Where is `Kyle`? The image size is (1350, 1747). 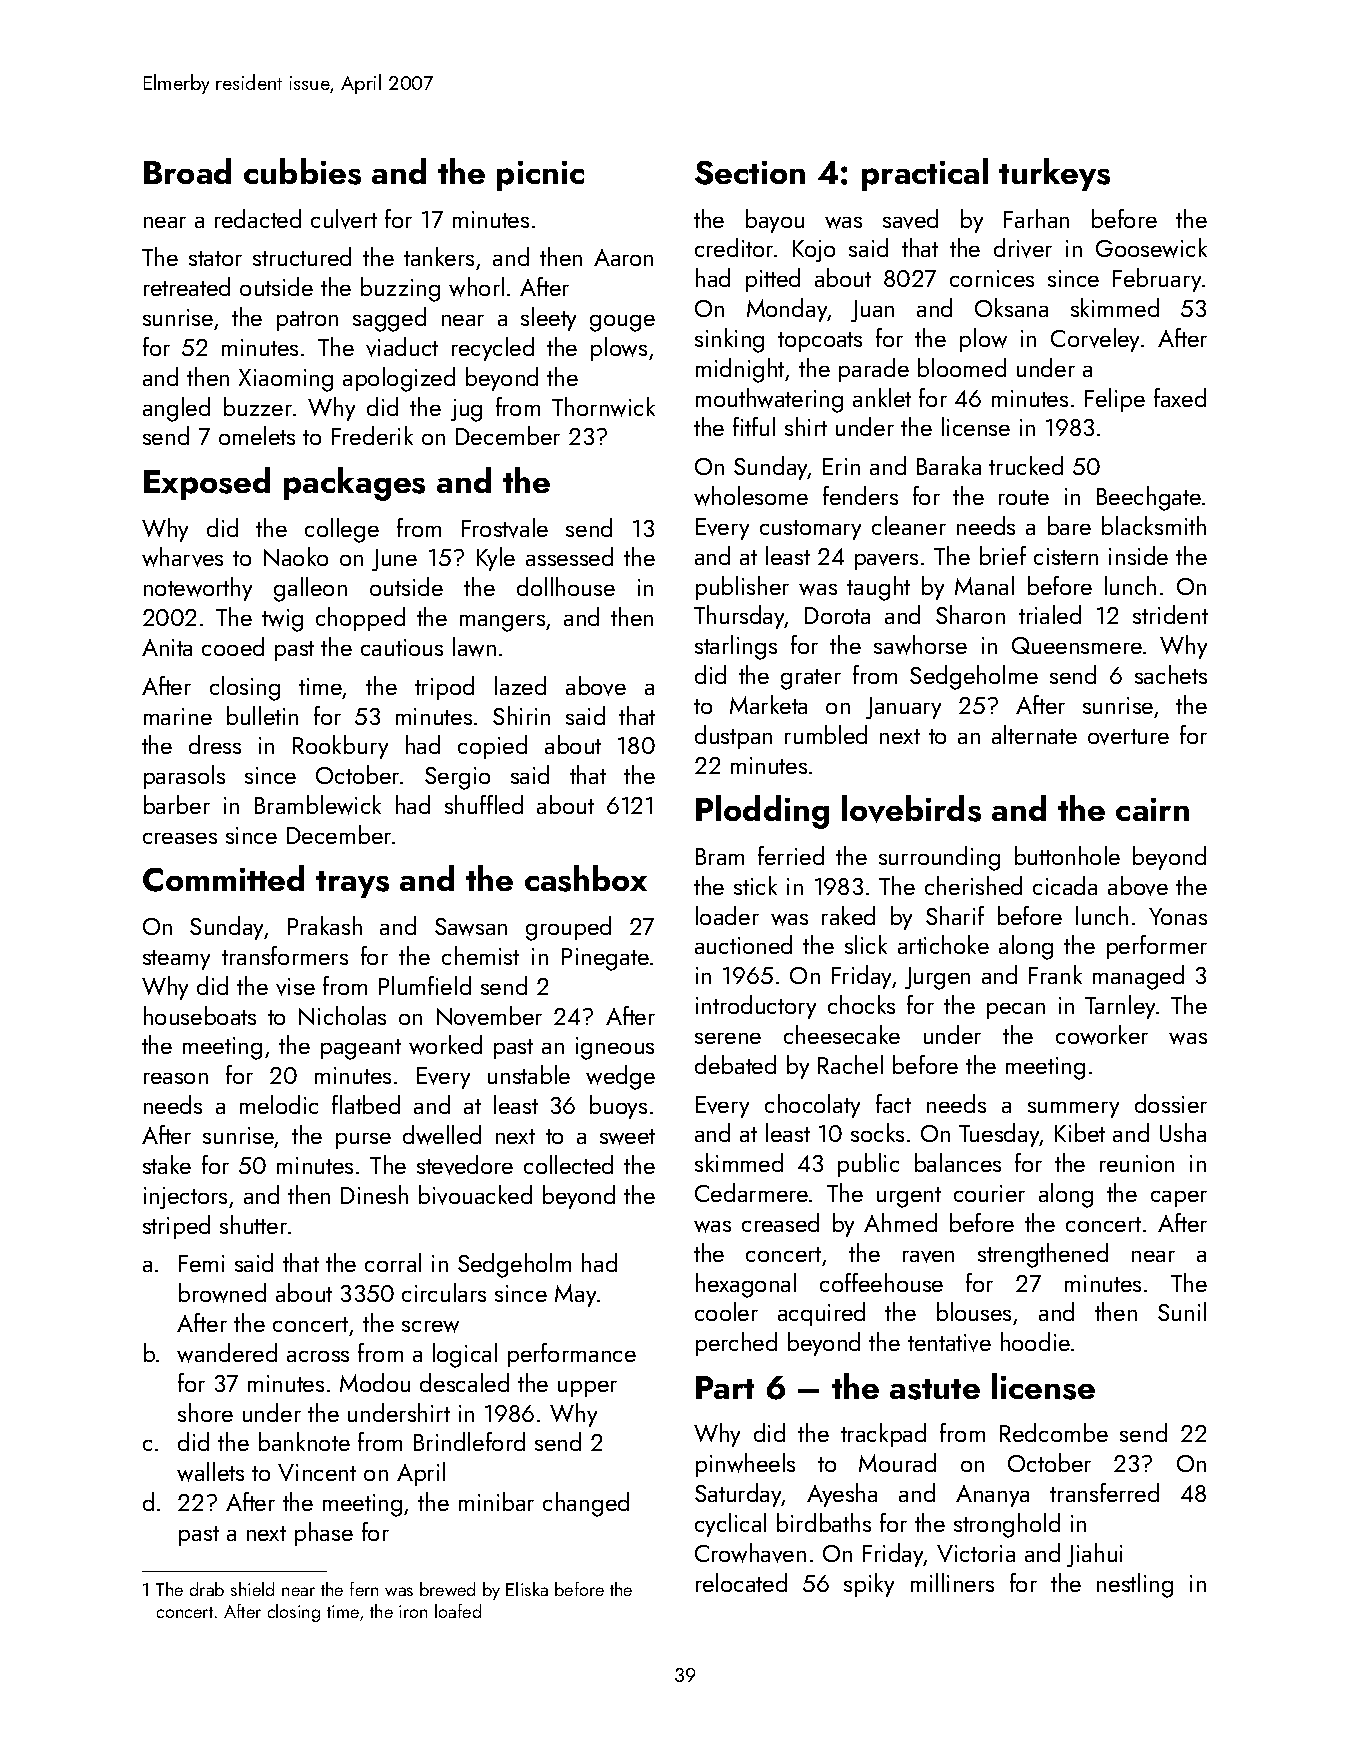
Kyle is located at coordinates (496, 559).
